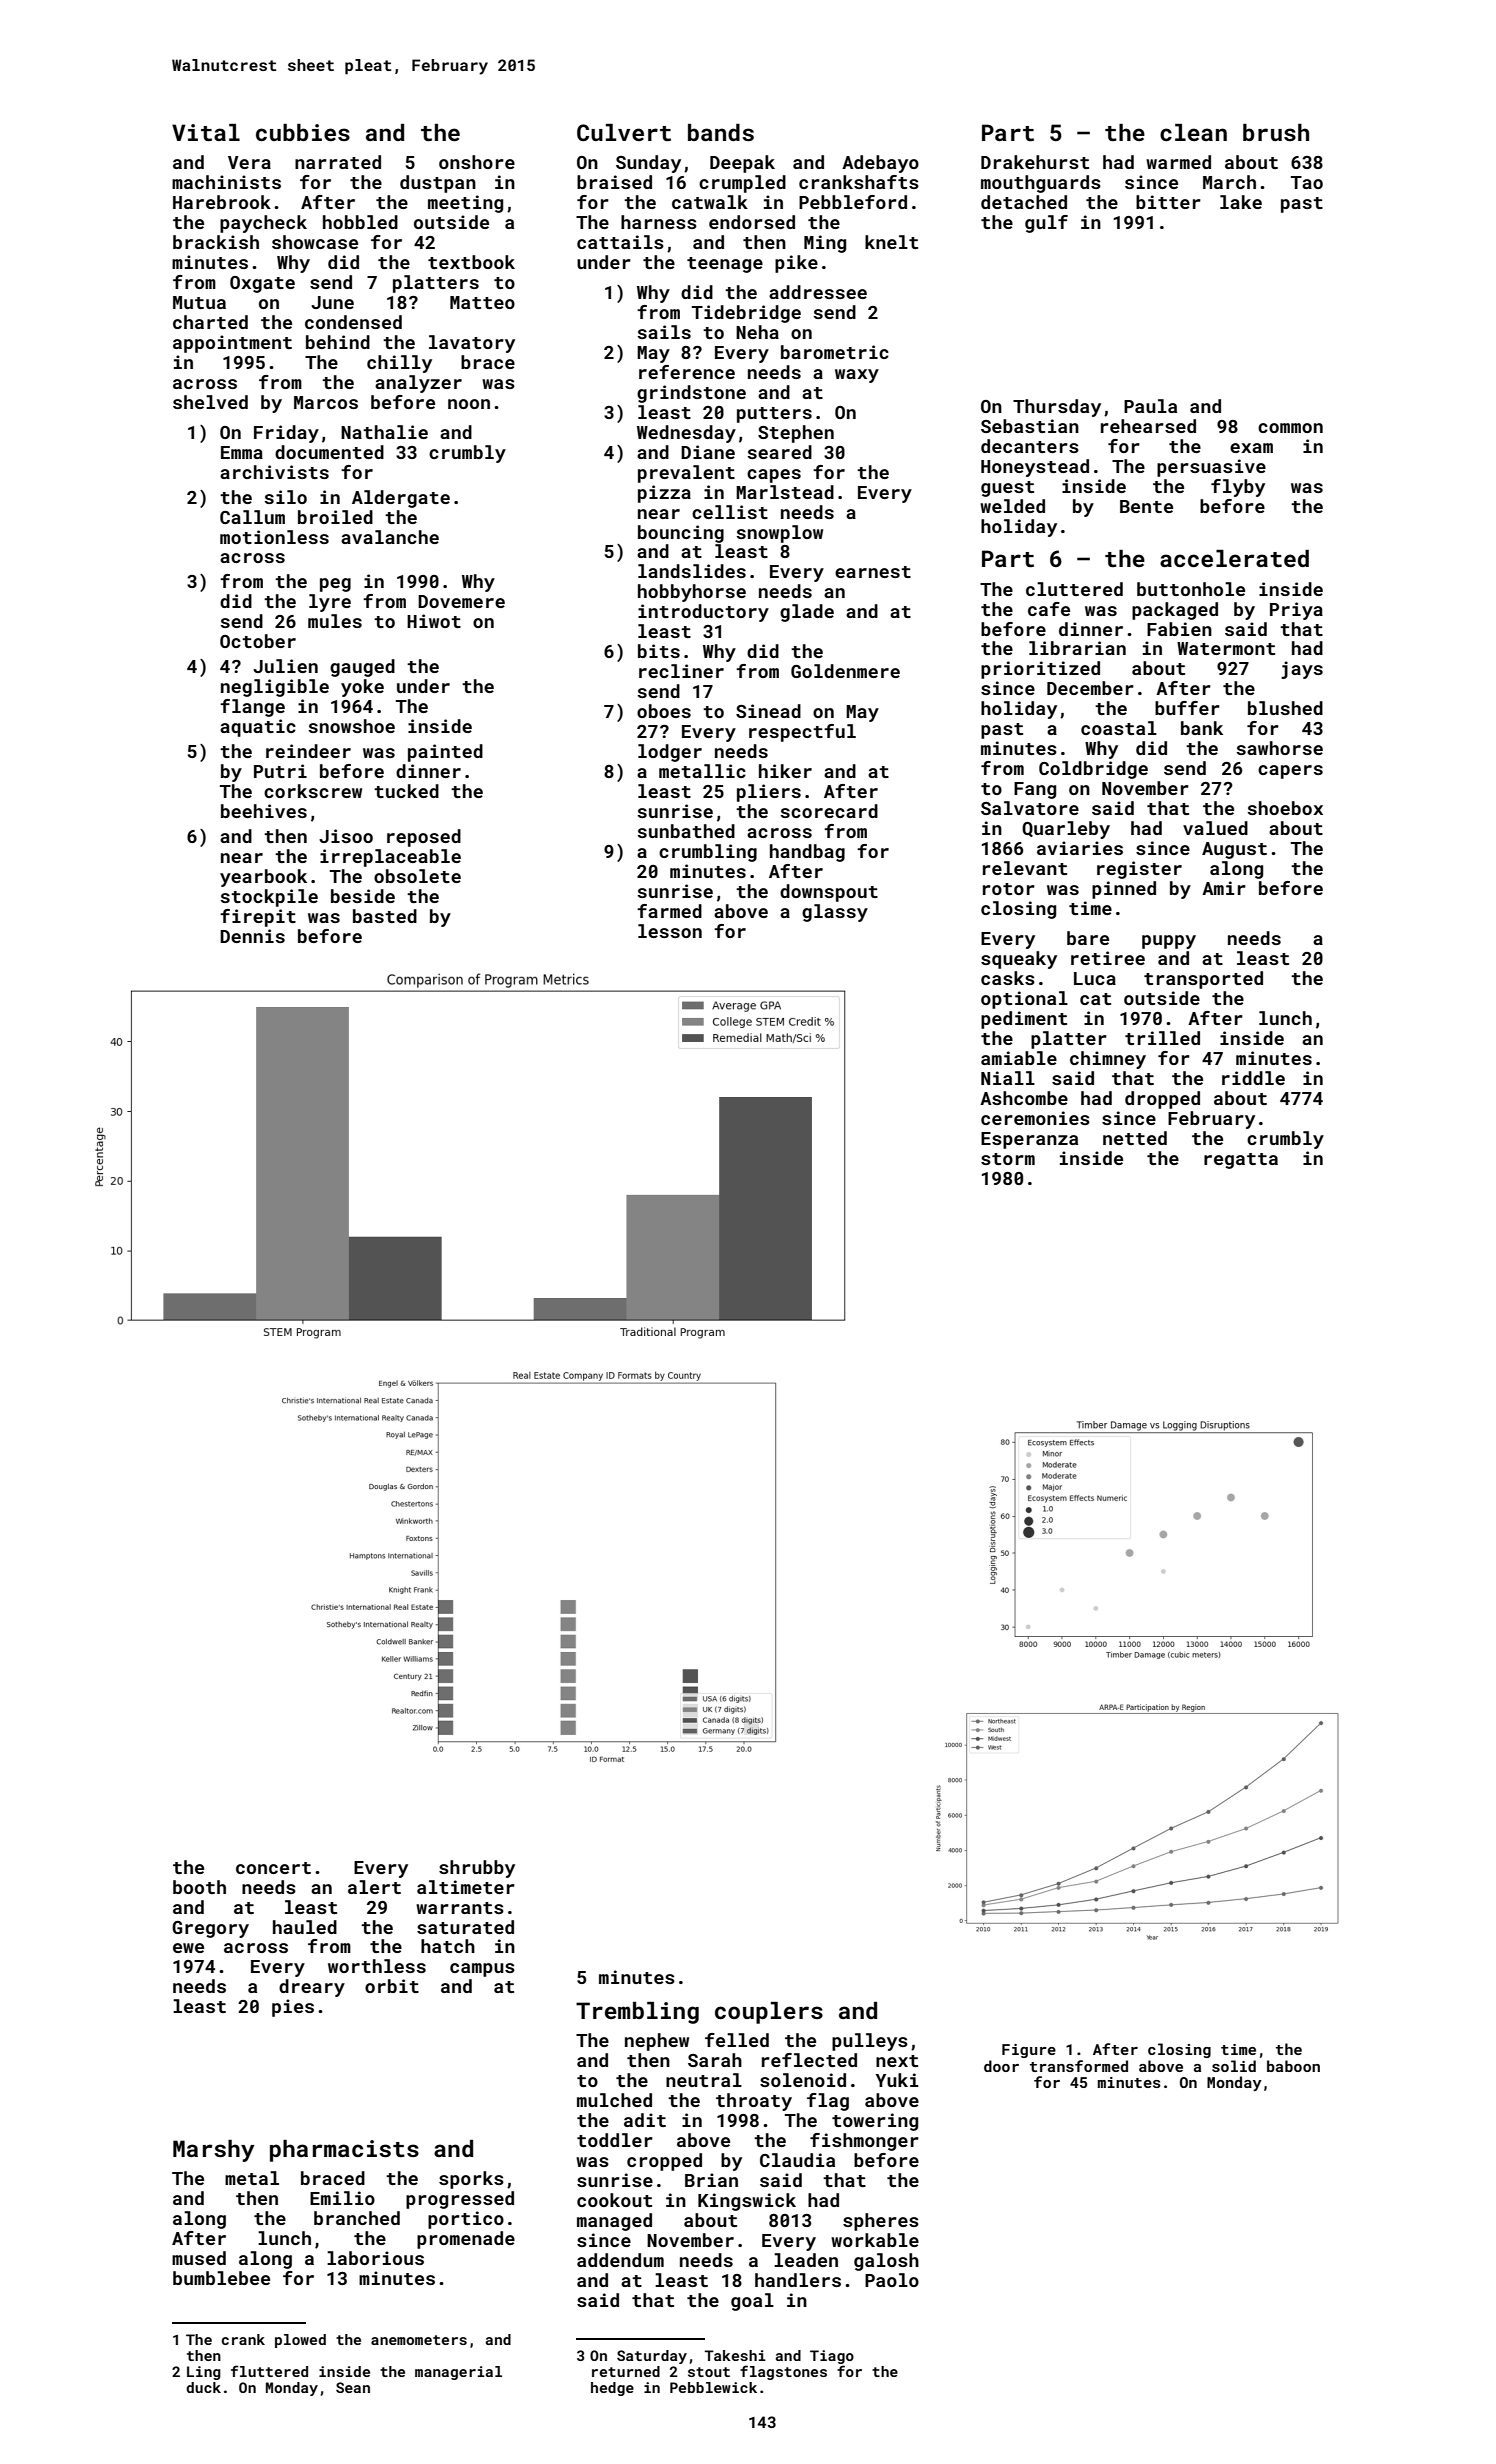  What do you see at coordinates (1193, 132) in the image?
I see `clean` at bounding box center [1193, 132].
